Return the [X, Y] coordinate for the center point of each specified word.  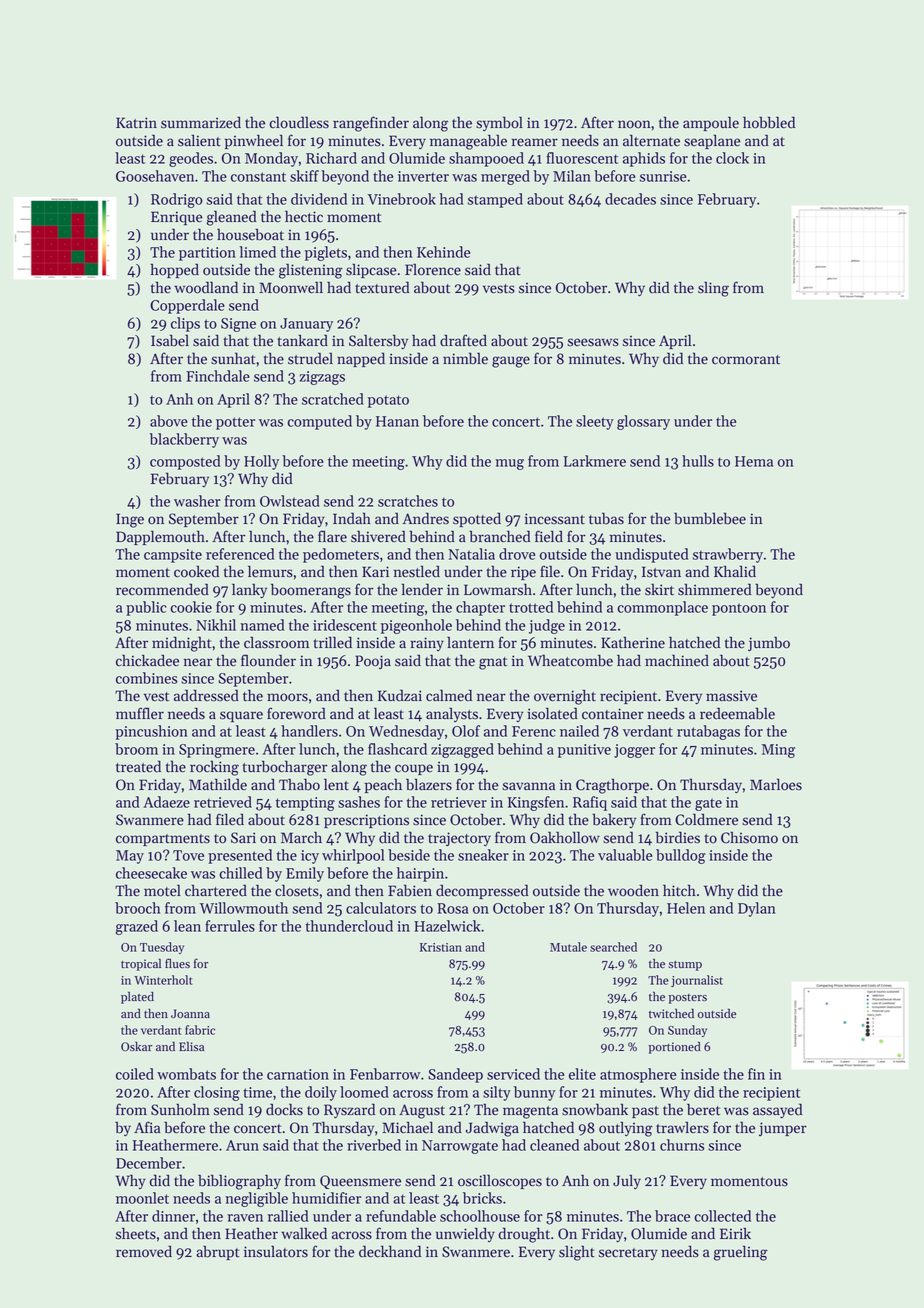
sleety [595, 422]
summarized [201, 122]
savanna [528, 786]
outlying [626, 1129]
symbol [499, 123]
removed [144, 1251]
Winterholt [163, 980]
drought [524, 1235]
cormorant [746, 360]
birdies [678, 837]
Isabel [170, 340]
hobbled [769, 122]
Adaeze [166, 802]
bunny [534, 1093]
